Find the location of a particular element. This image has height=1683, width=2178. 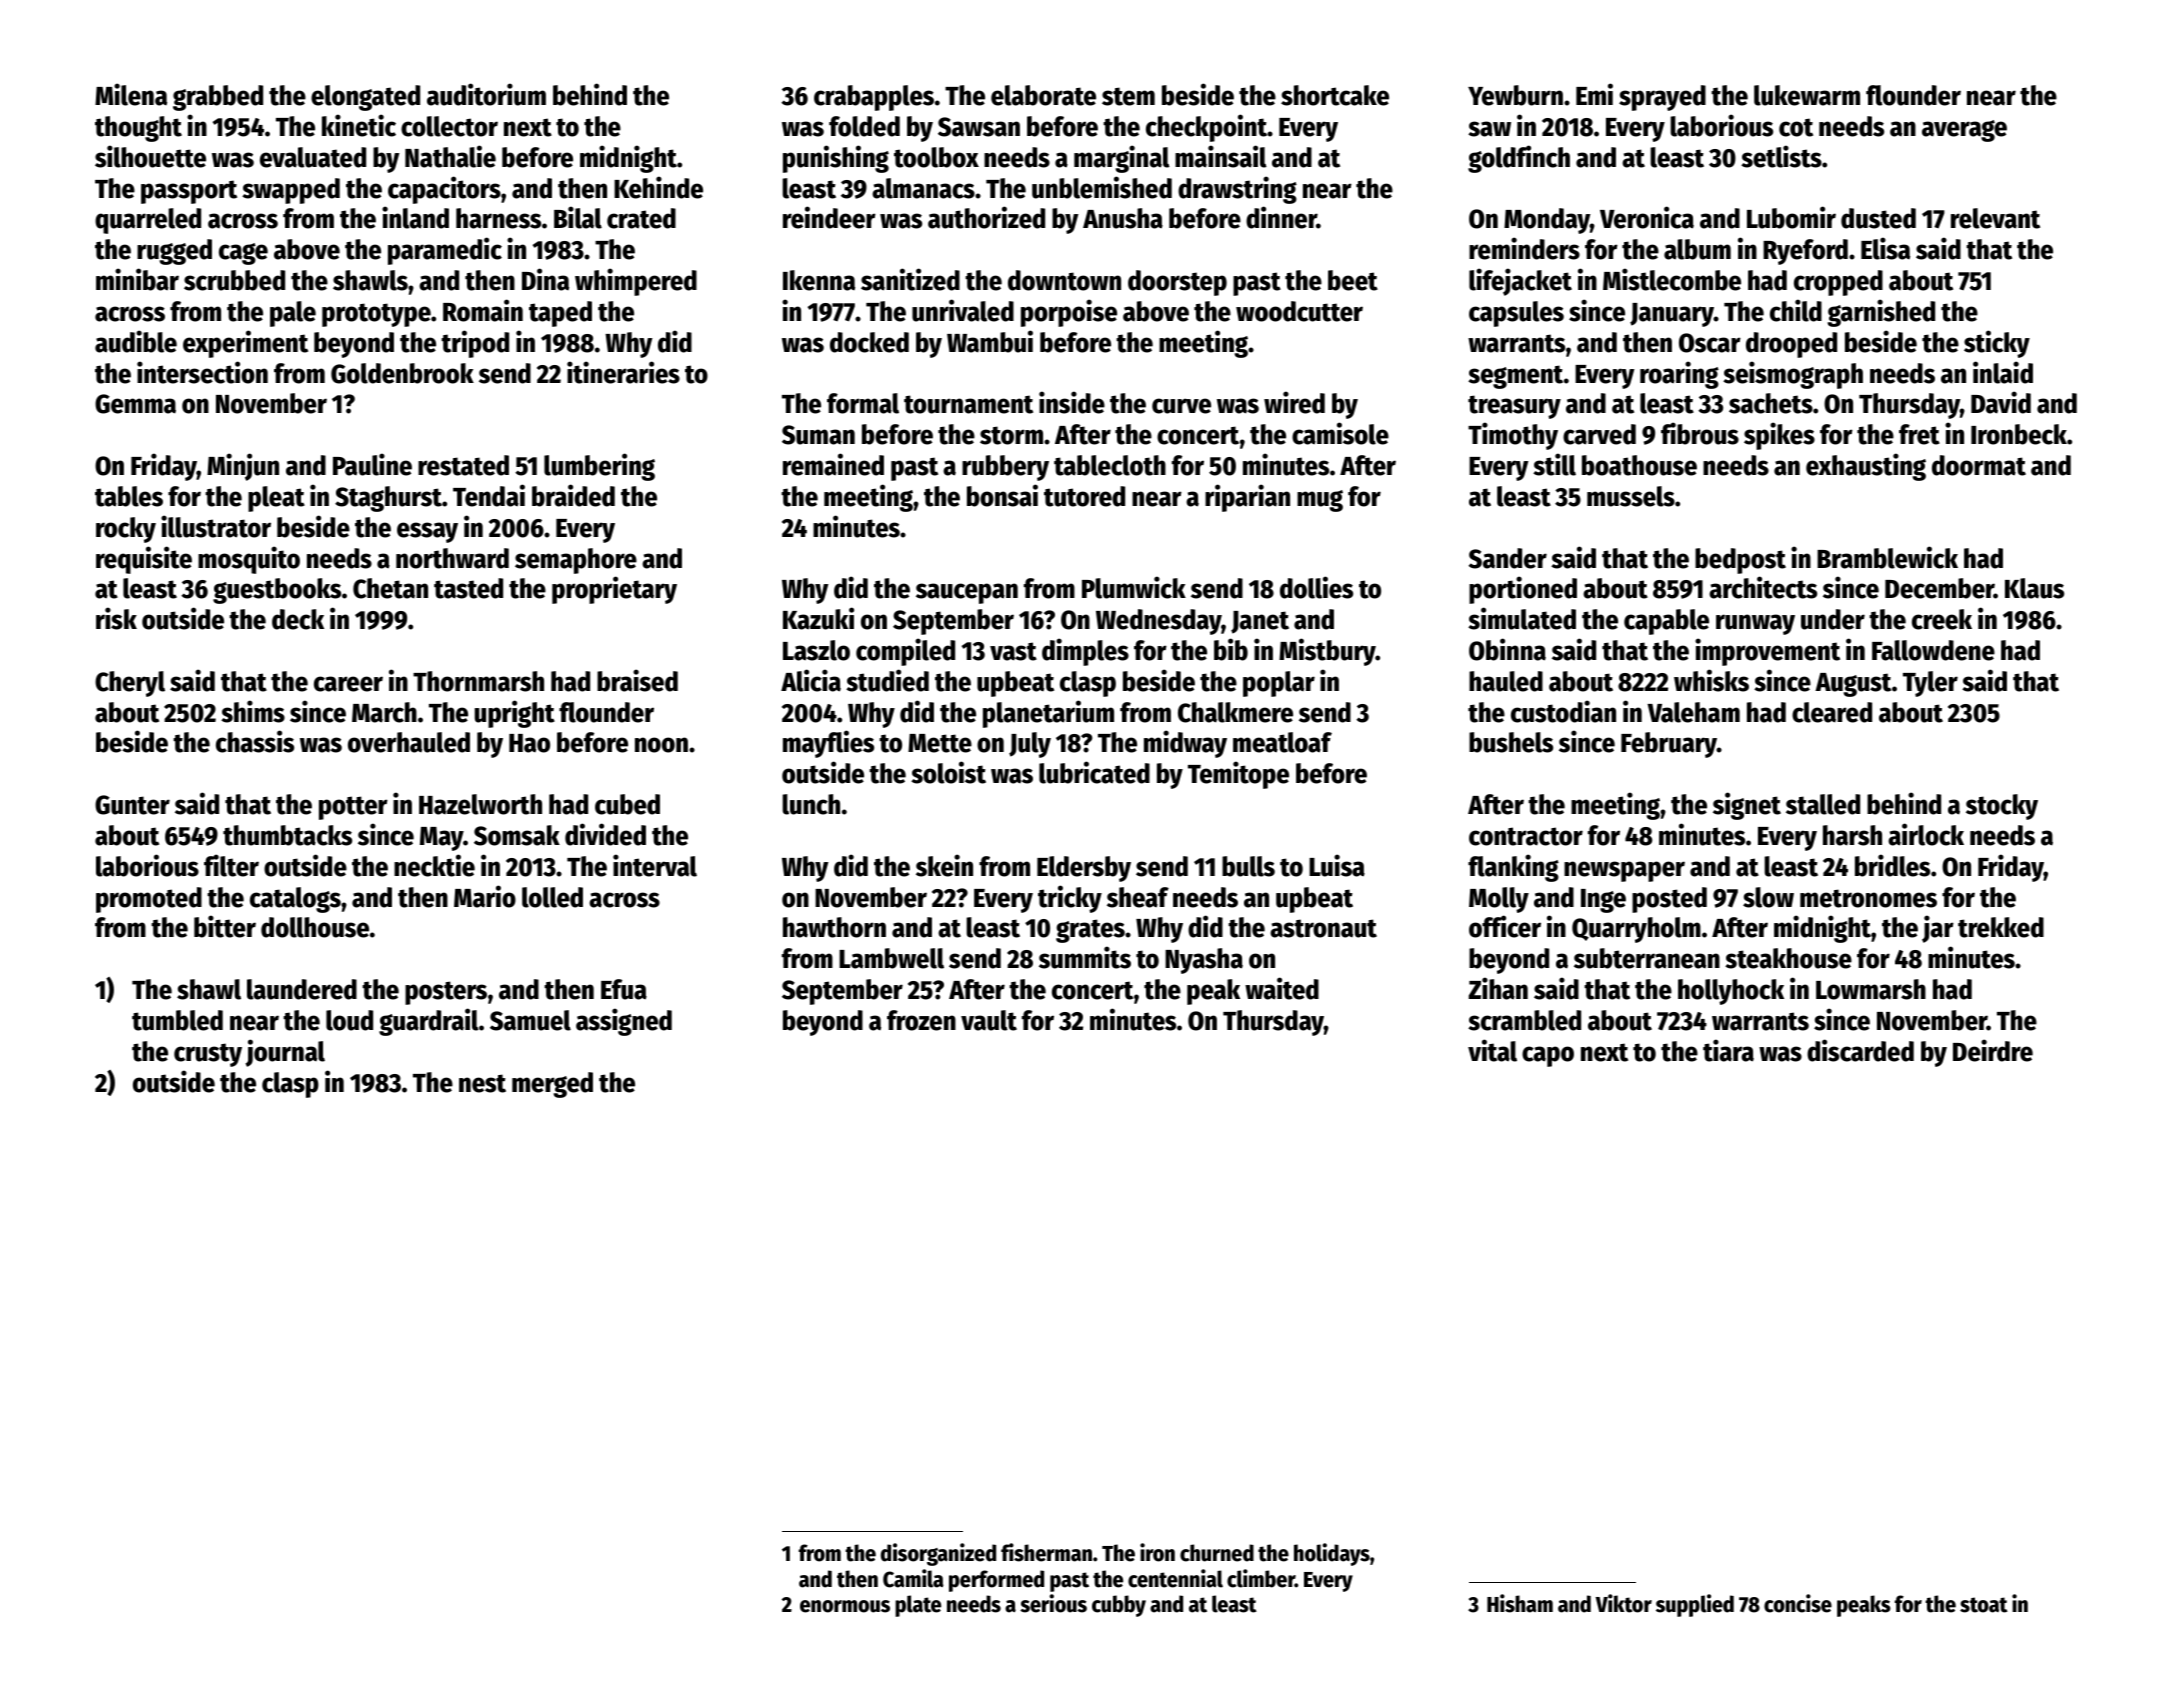

lukewarm is located at coordinates (1807, 95).
